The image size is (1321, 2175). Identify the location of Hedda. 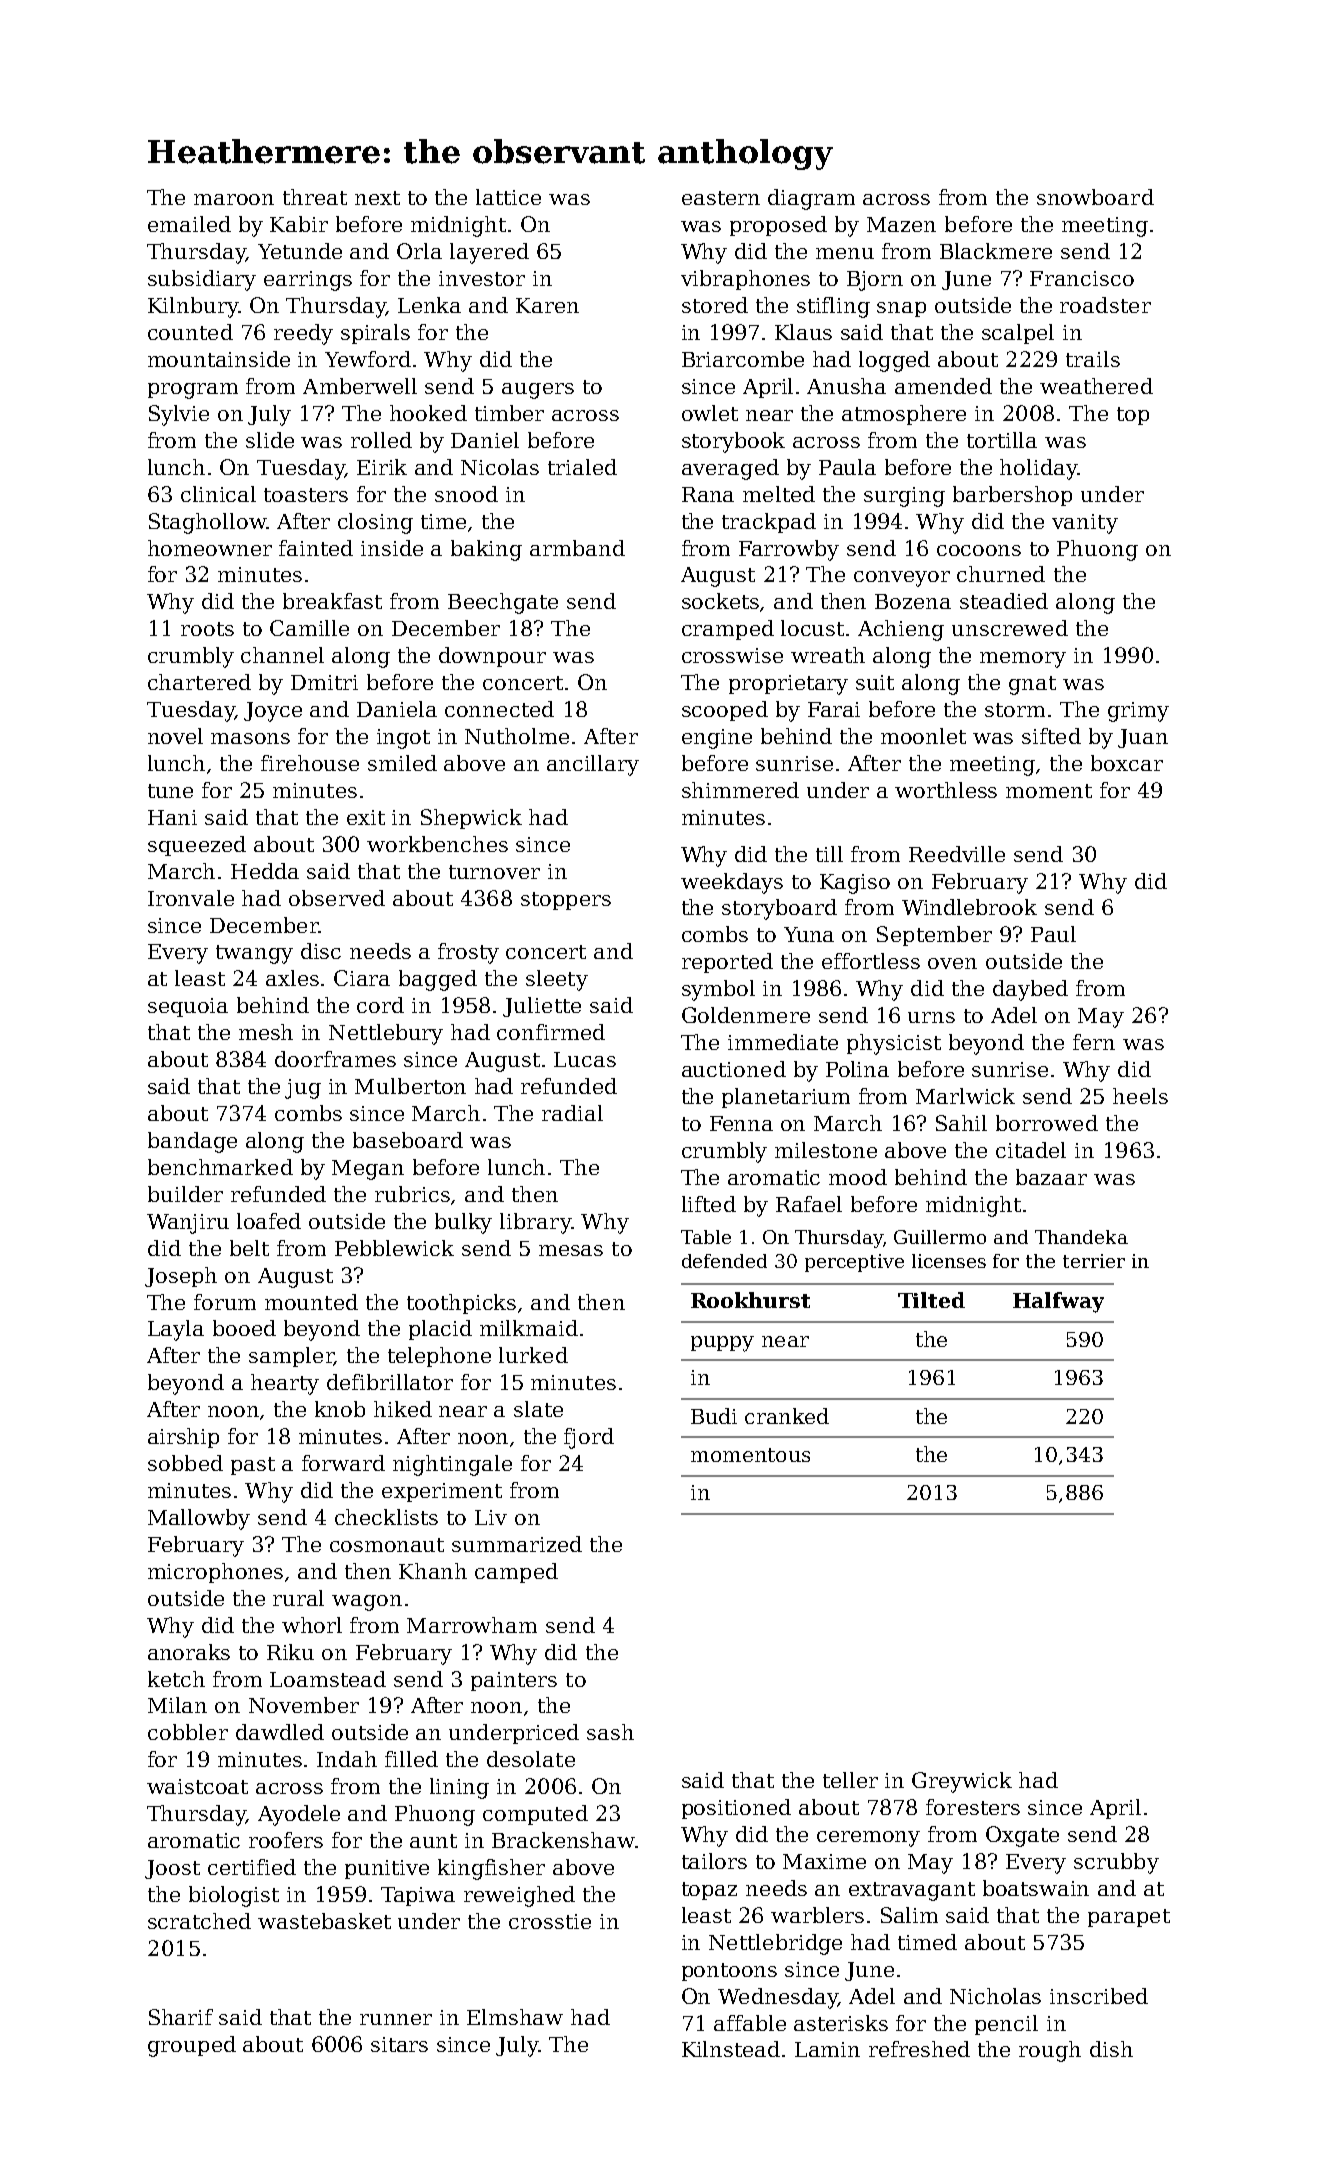
(265, 871).
